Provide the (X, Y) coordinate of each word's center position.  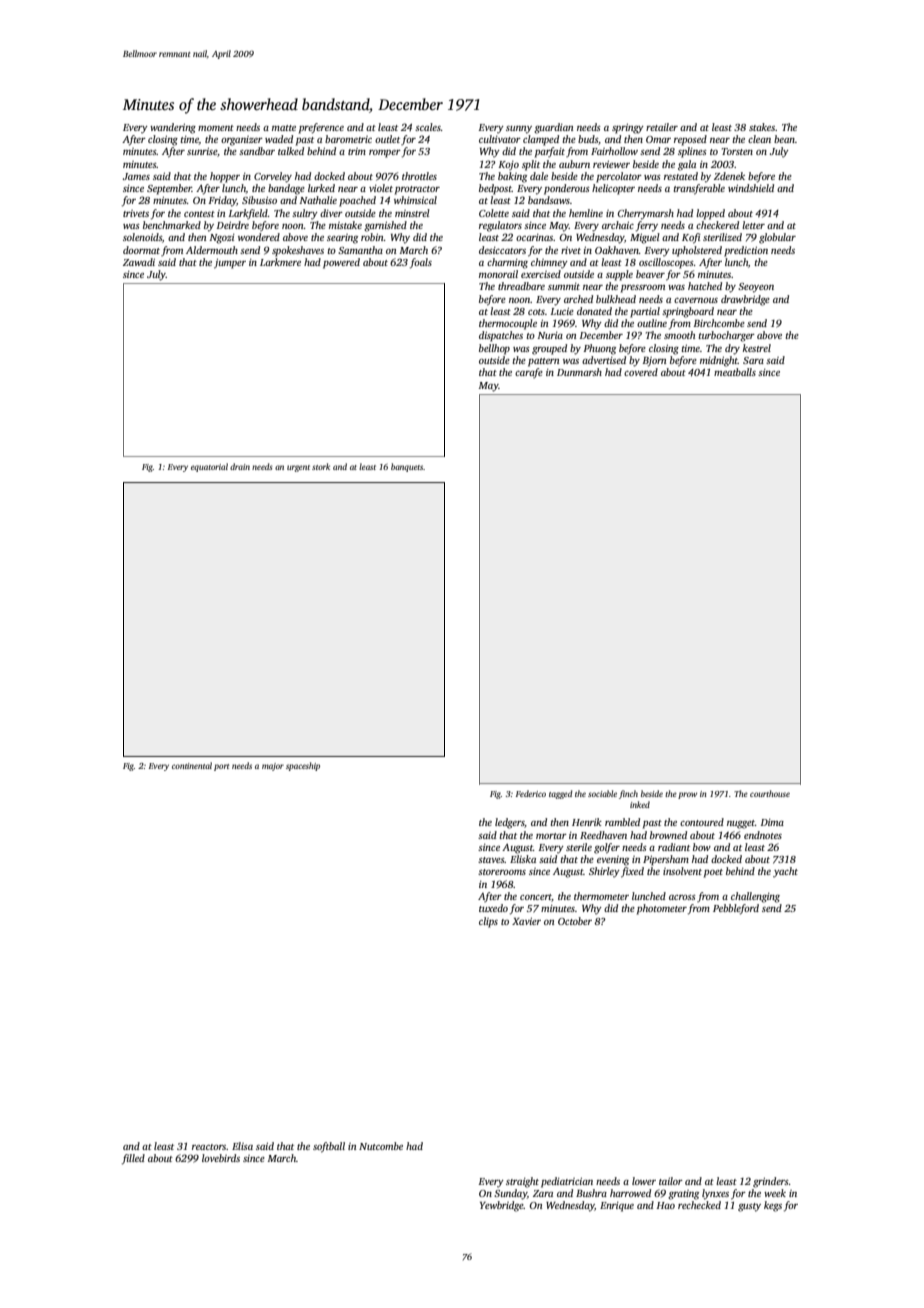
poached (357, 201)
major (273, 767)
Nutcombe (381, 1146)
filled (133, 1159)
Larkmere (280, 262)
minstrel (412, 213)
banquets (407, 467)
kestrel (757, 348)
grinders (771, 1182)
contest (199, 214)
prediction (746, 251)
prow (687, 795)
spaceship (303, 766)
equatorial (209, 467)
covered (641, 372)
